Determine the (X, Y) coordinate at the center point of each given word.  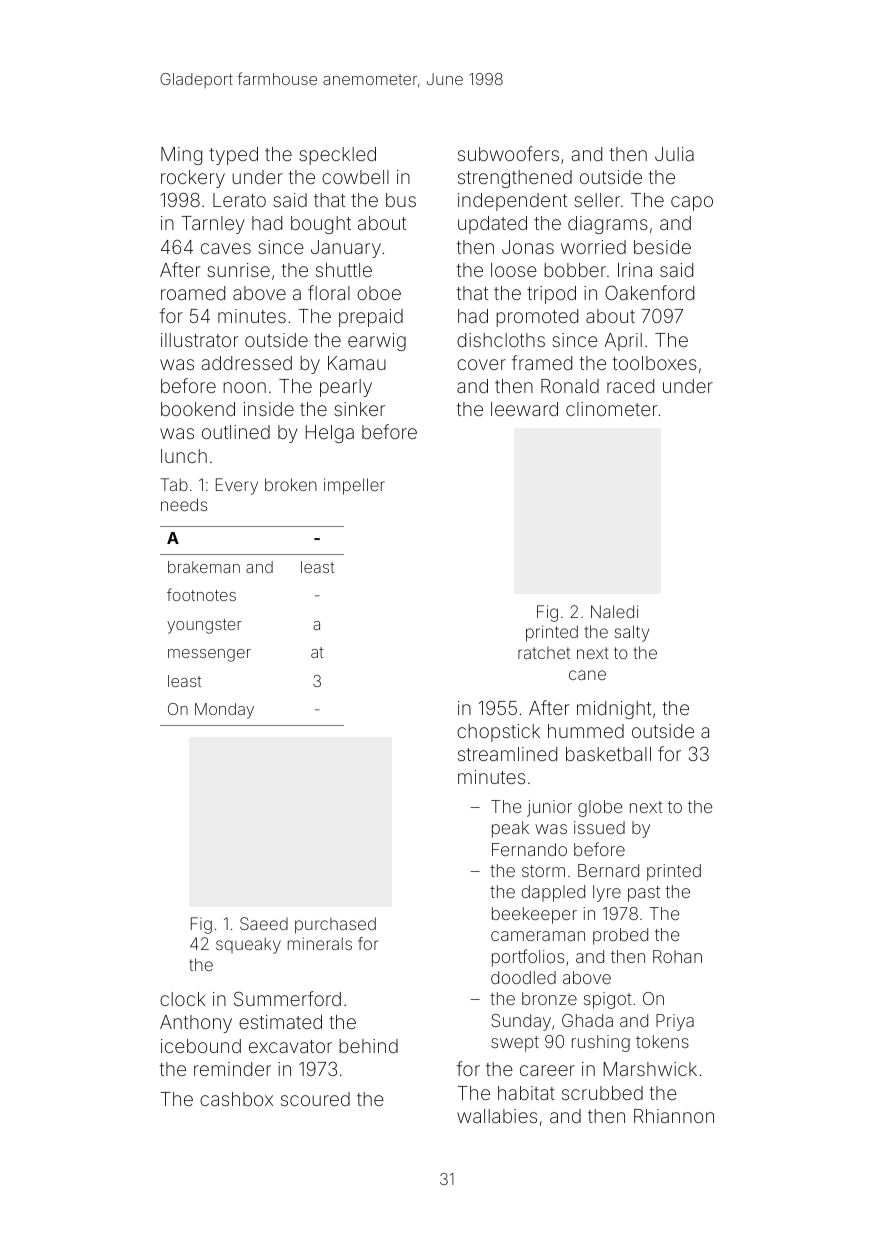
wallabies (497, 1116)
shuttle (344, 270)
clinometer (612, 409)
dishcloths (501, 340)
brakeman (204, 567)
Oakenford (649, 292)
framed (542, 362)
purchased (335, 925)
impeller (354, 486)
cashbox (236, 1099)
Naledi (614, 611)
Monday (224, 711)
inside (269, 409)
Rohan (677, 956)
